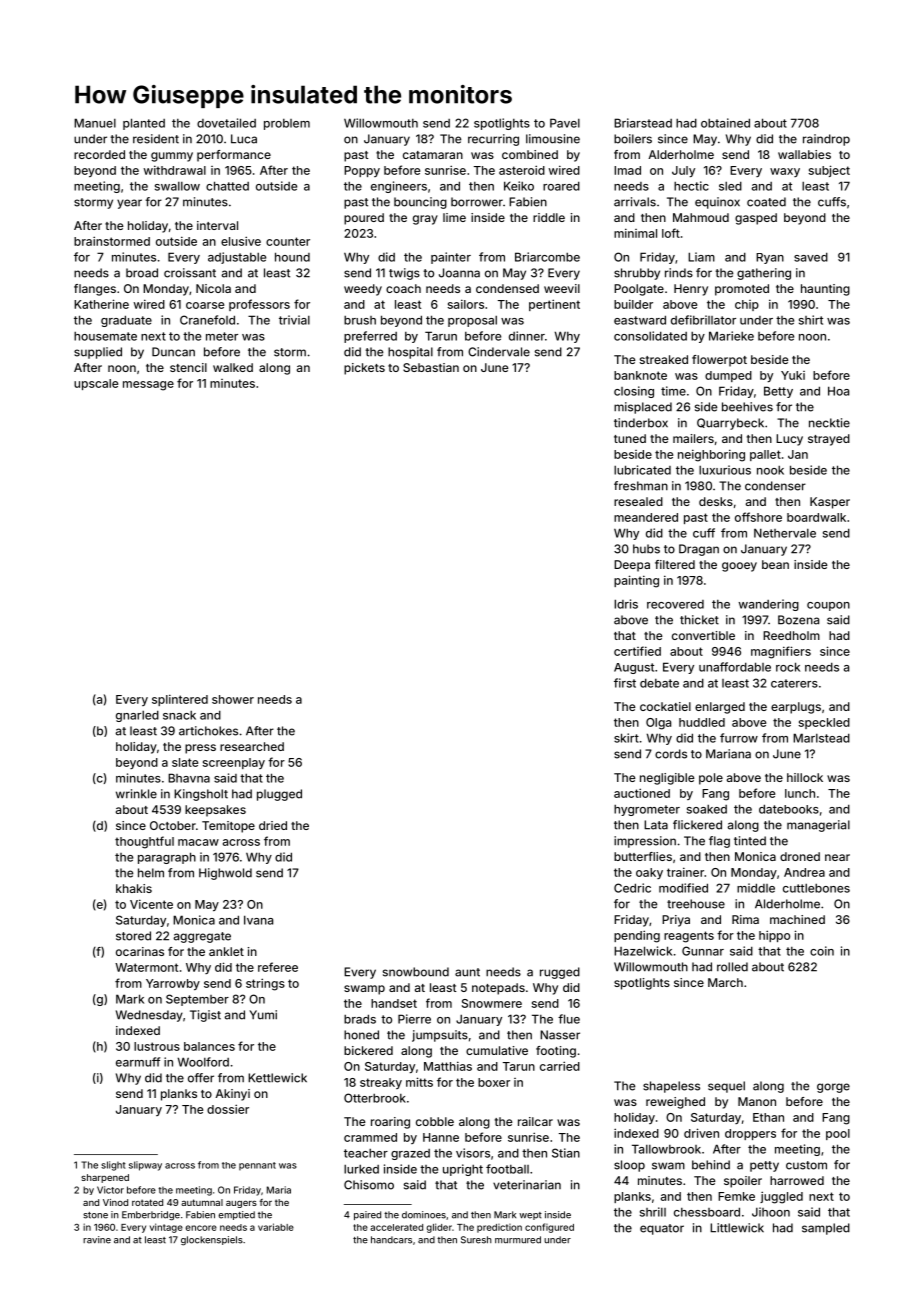 This screenshot has width=924, height=1308. I want to click on planted, so click(144, 124).
